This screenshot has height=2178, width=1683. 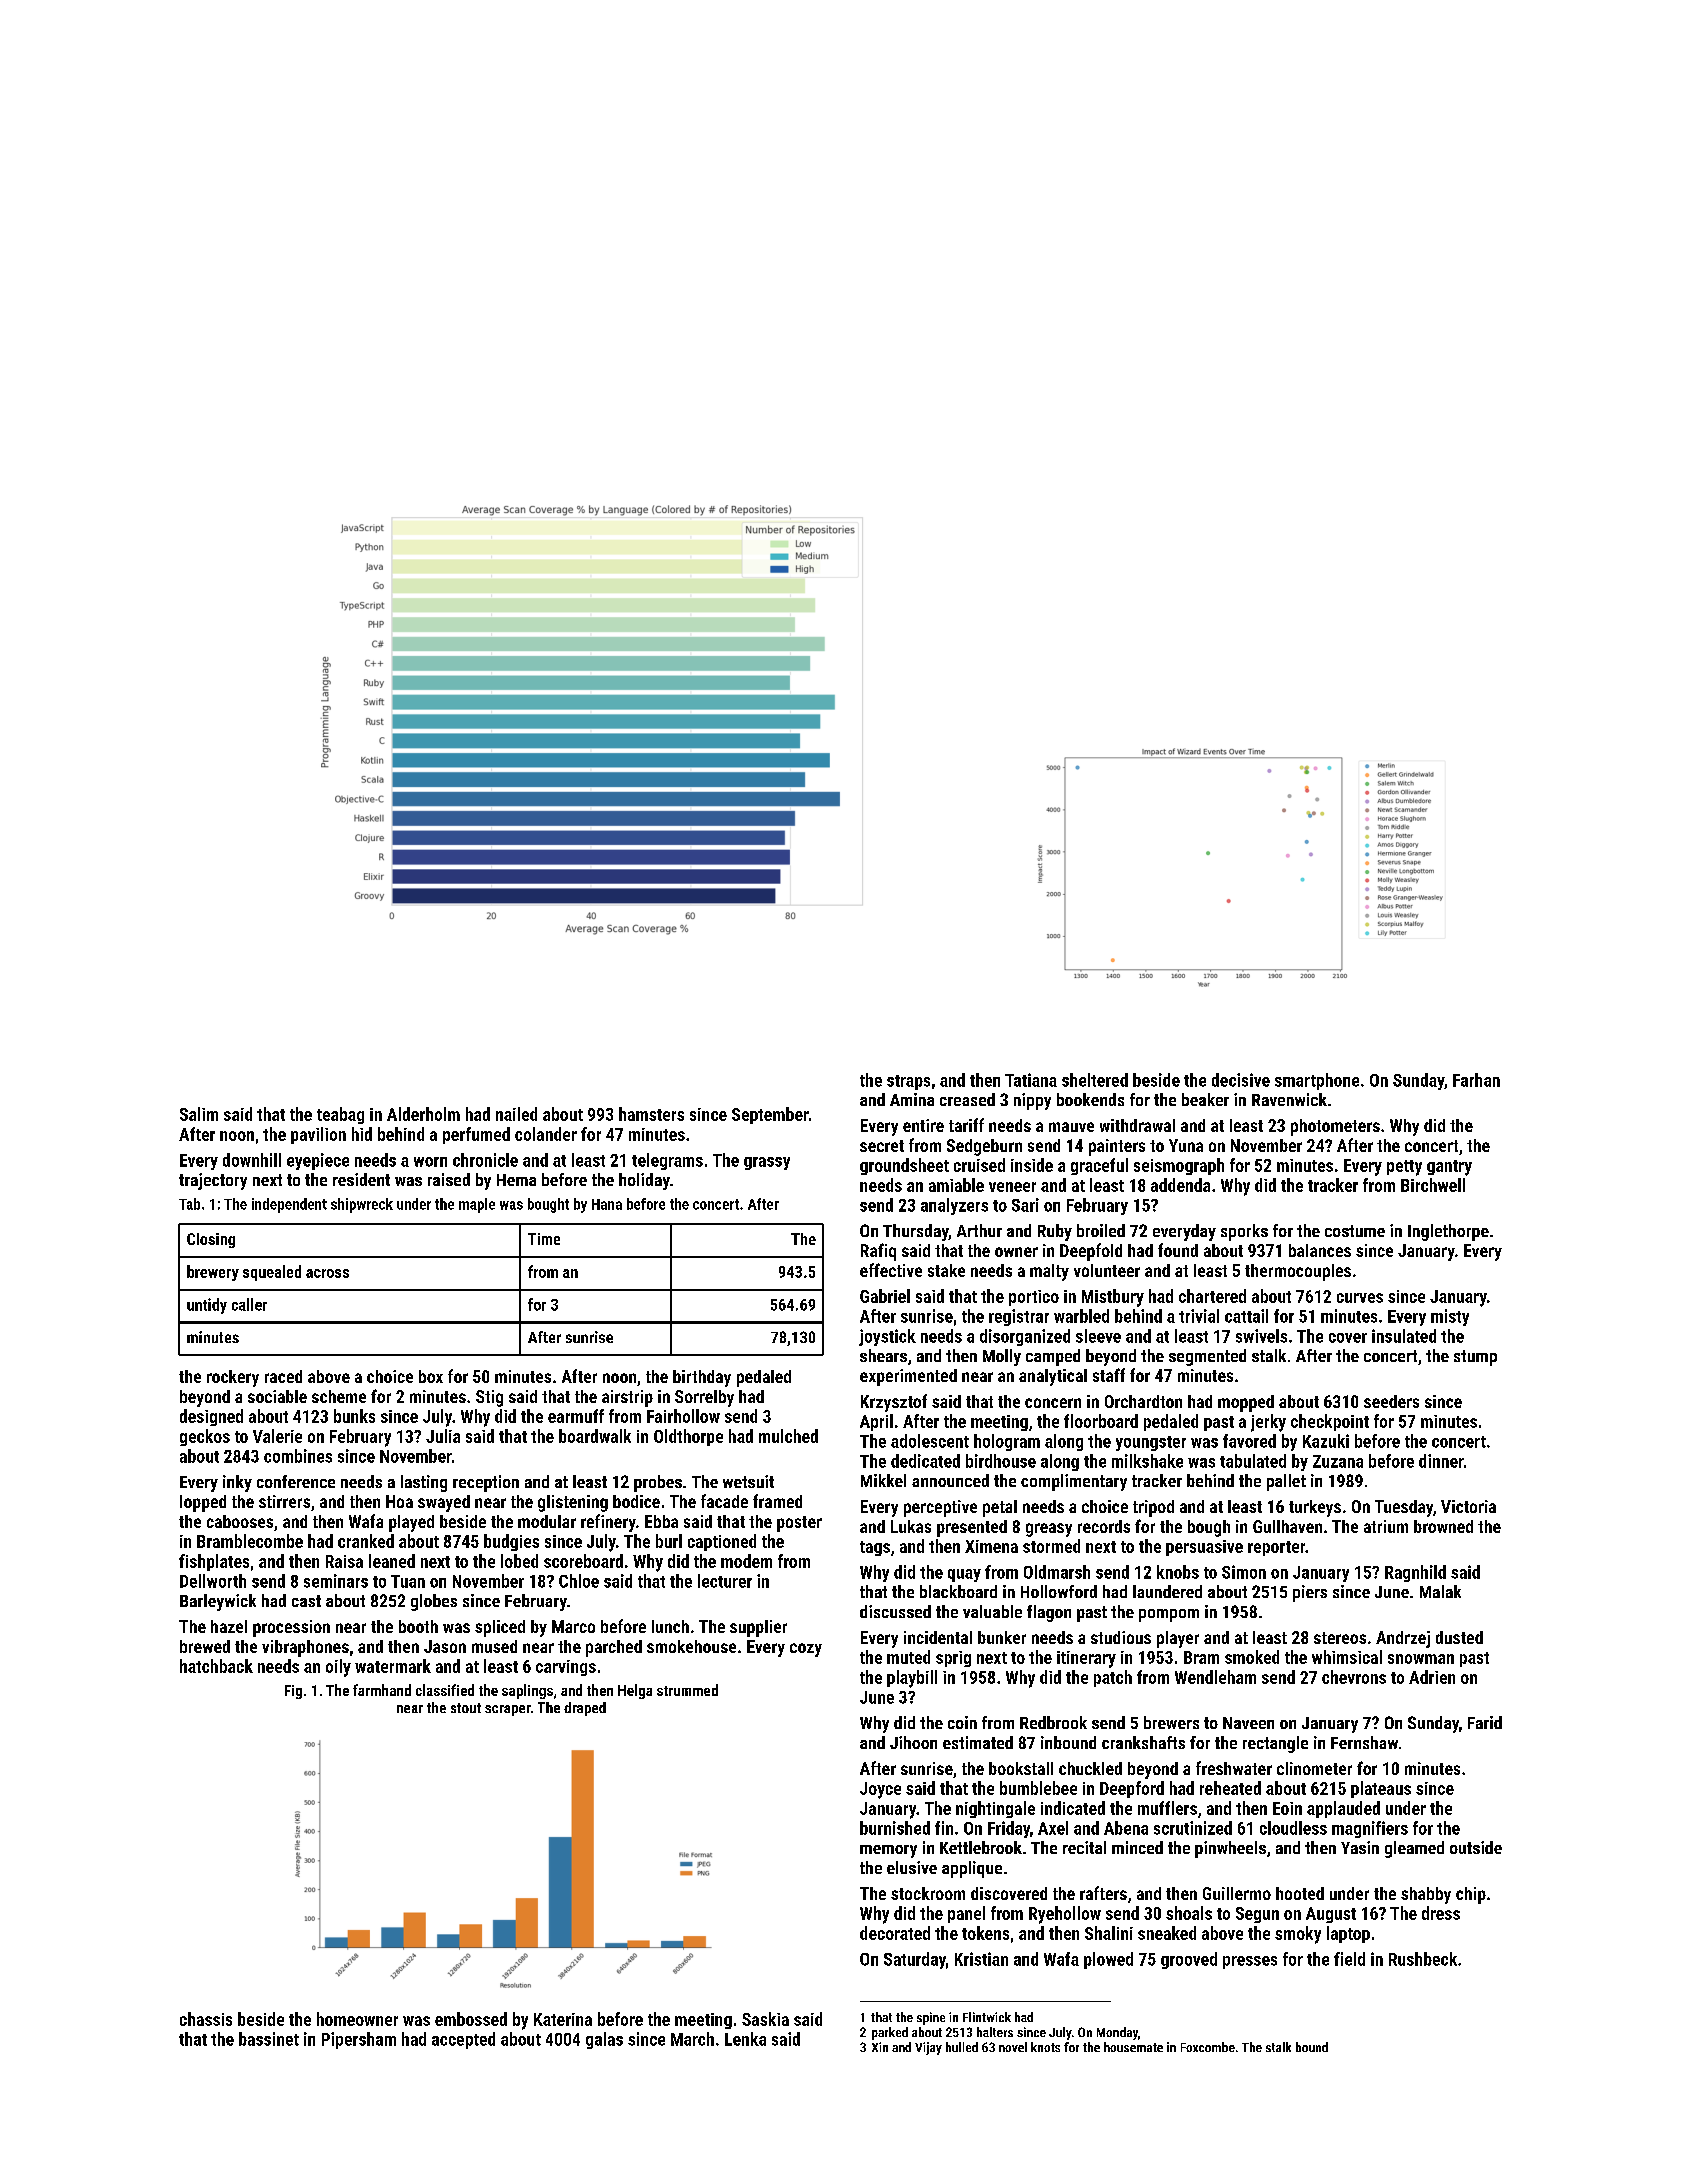 I want to click on stout, so click(x=466, y=1708).
